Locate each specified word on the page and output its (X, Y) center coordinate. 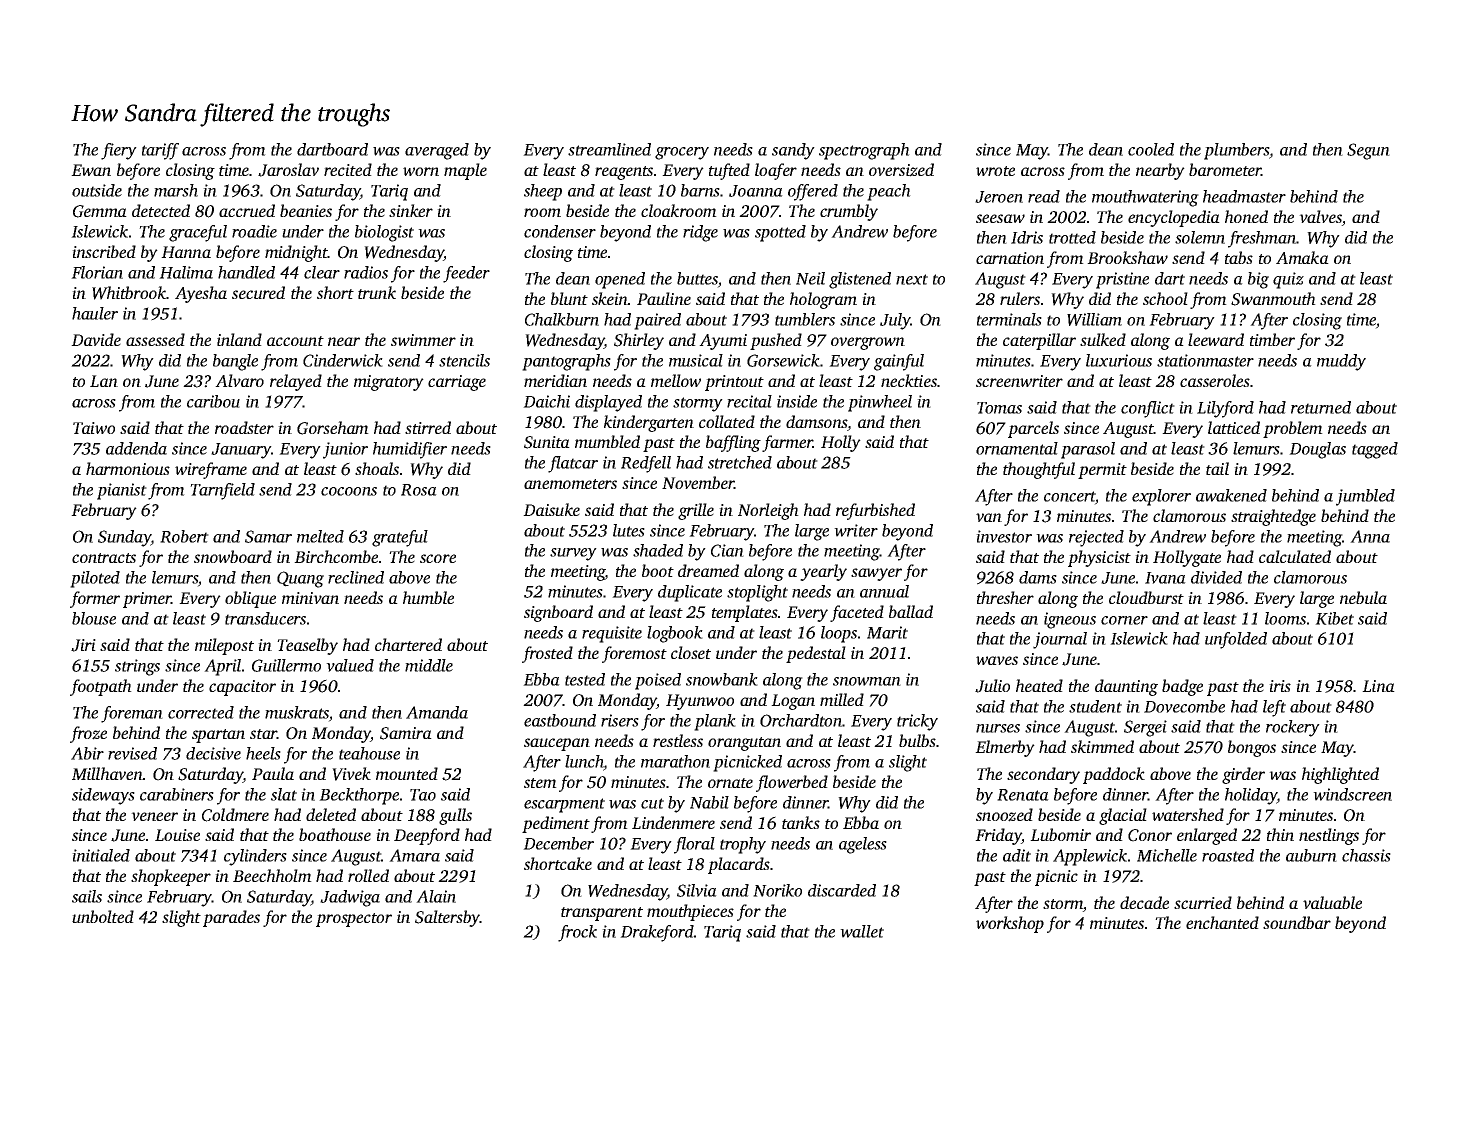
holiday (1251, 796)
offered (813, 192)
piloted (95, 579)
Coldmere (235, 815)
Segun (1368, 151)
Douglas (1317, 450)
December (558, 843)
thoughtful (1039, 470)
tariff (160, 151)
